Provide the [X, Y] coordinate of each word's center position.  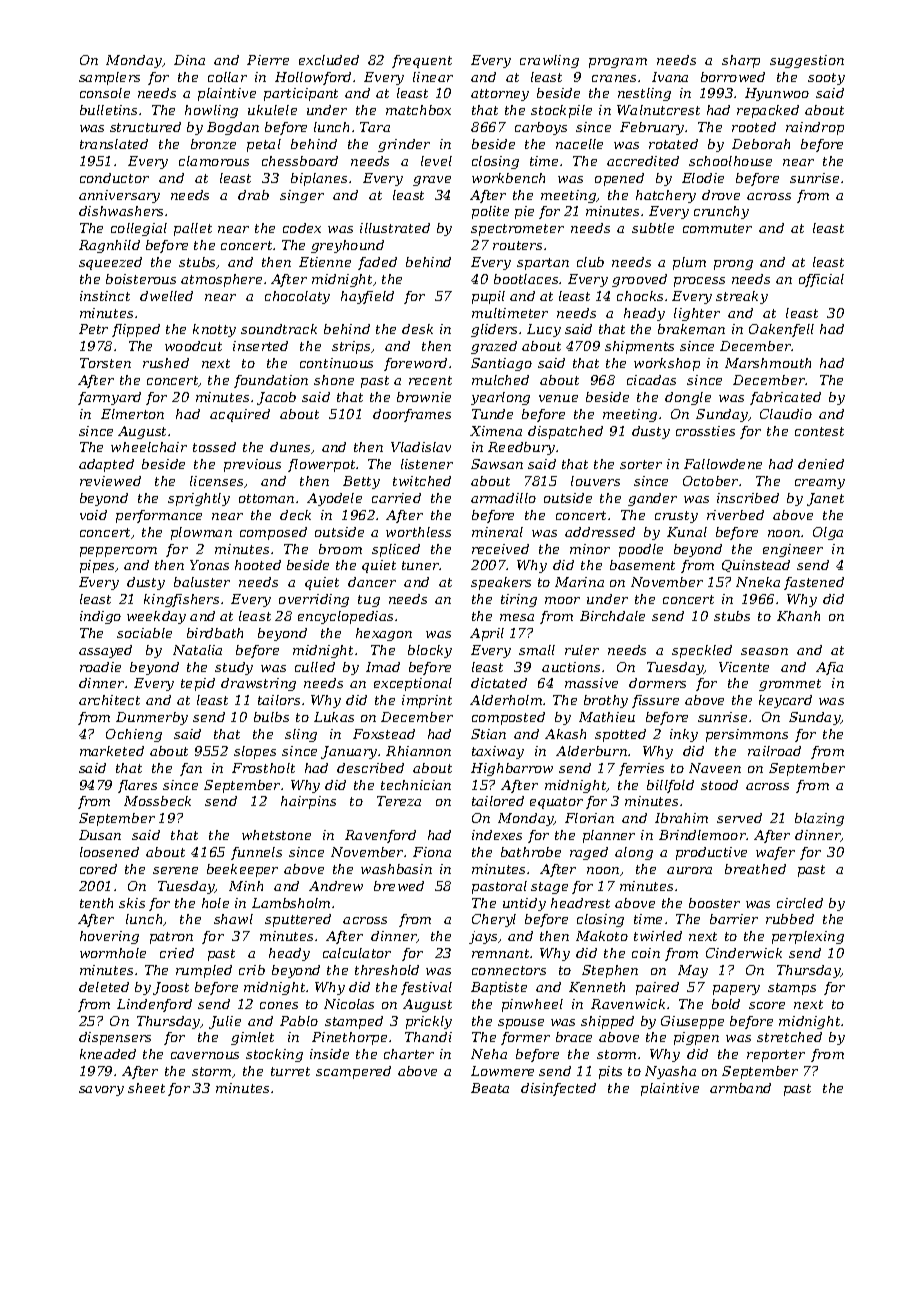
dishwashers [121, 211]
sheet [146, 1088]
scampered [353, 1072]
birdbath [215, 633]
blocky [430, 651]
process [699, 282]
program [618, 63]
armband [740, 1088]
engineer [793, 550]
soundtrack [279, 329]
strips [351, 347]
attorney [500, 95]
